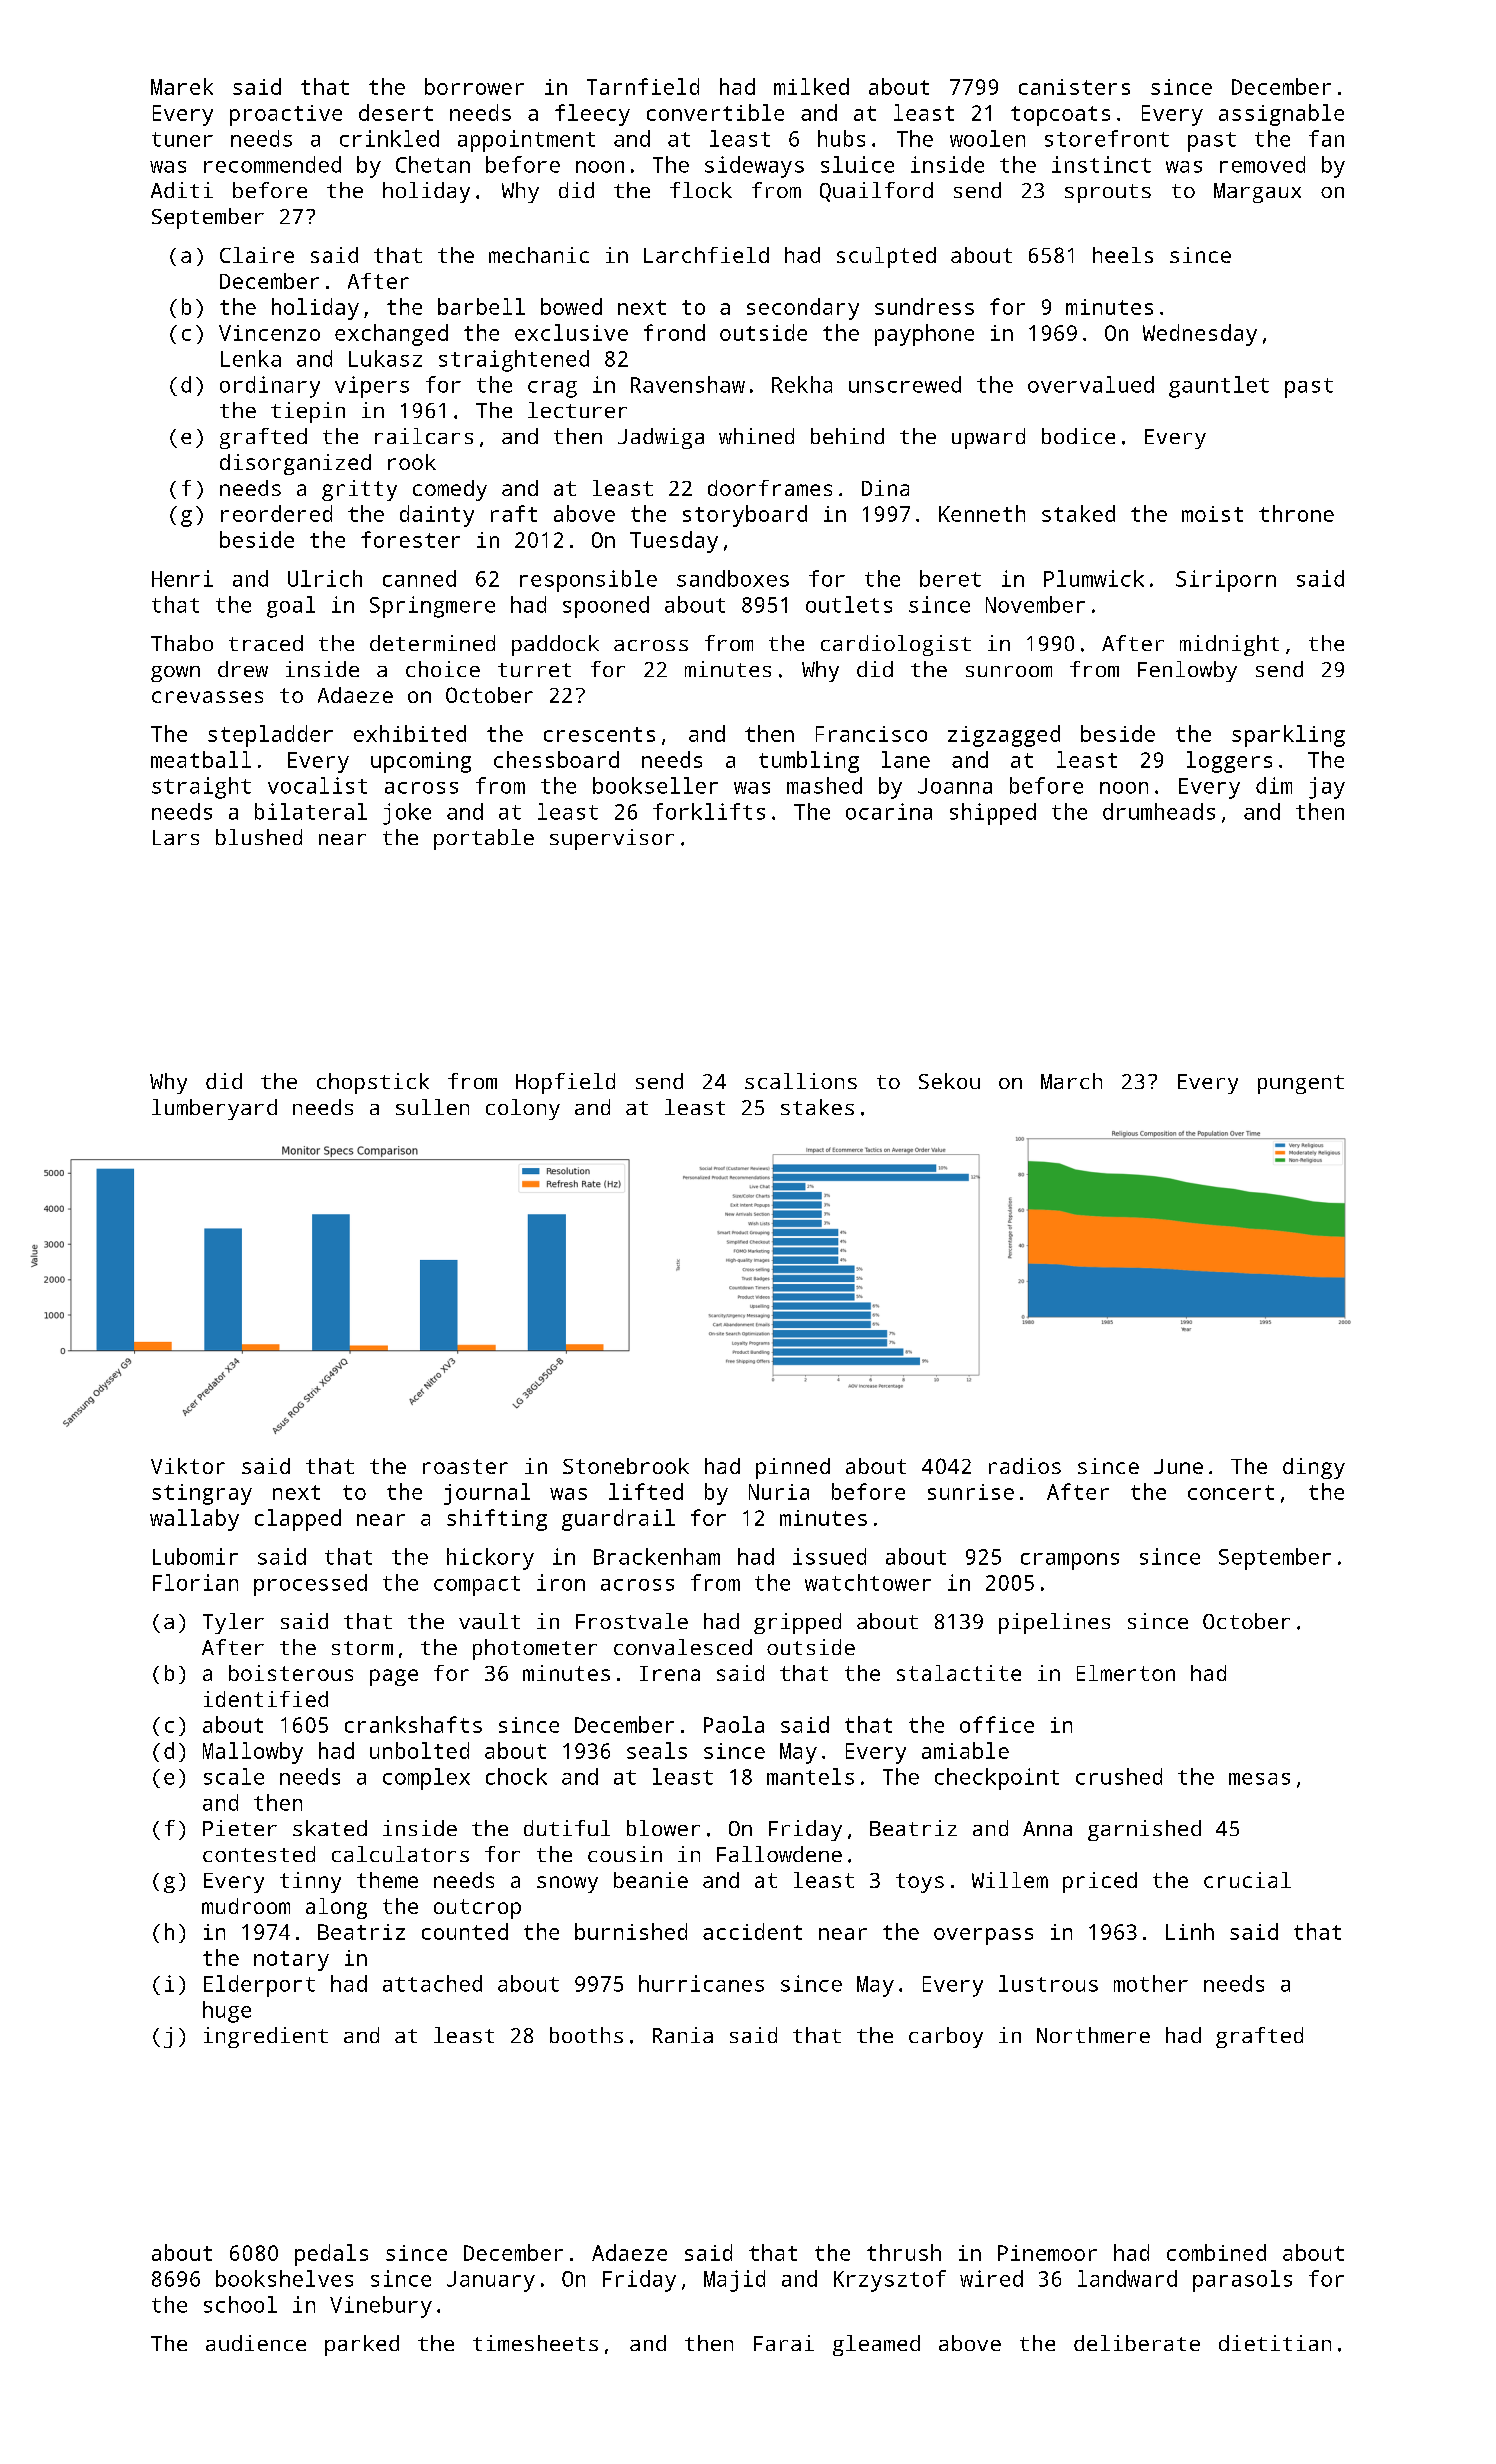 This screenshot has height=2464, width=1496. I want to click on clapped, so click(298, 1520).
